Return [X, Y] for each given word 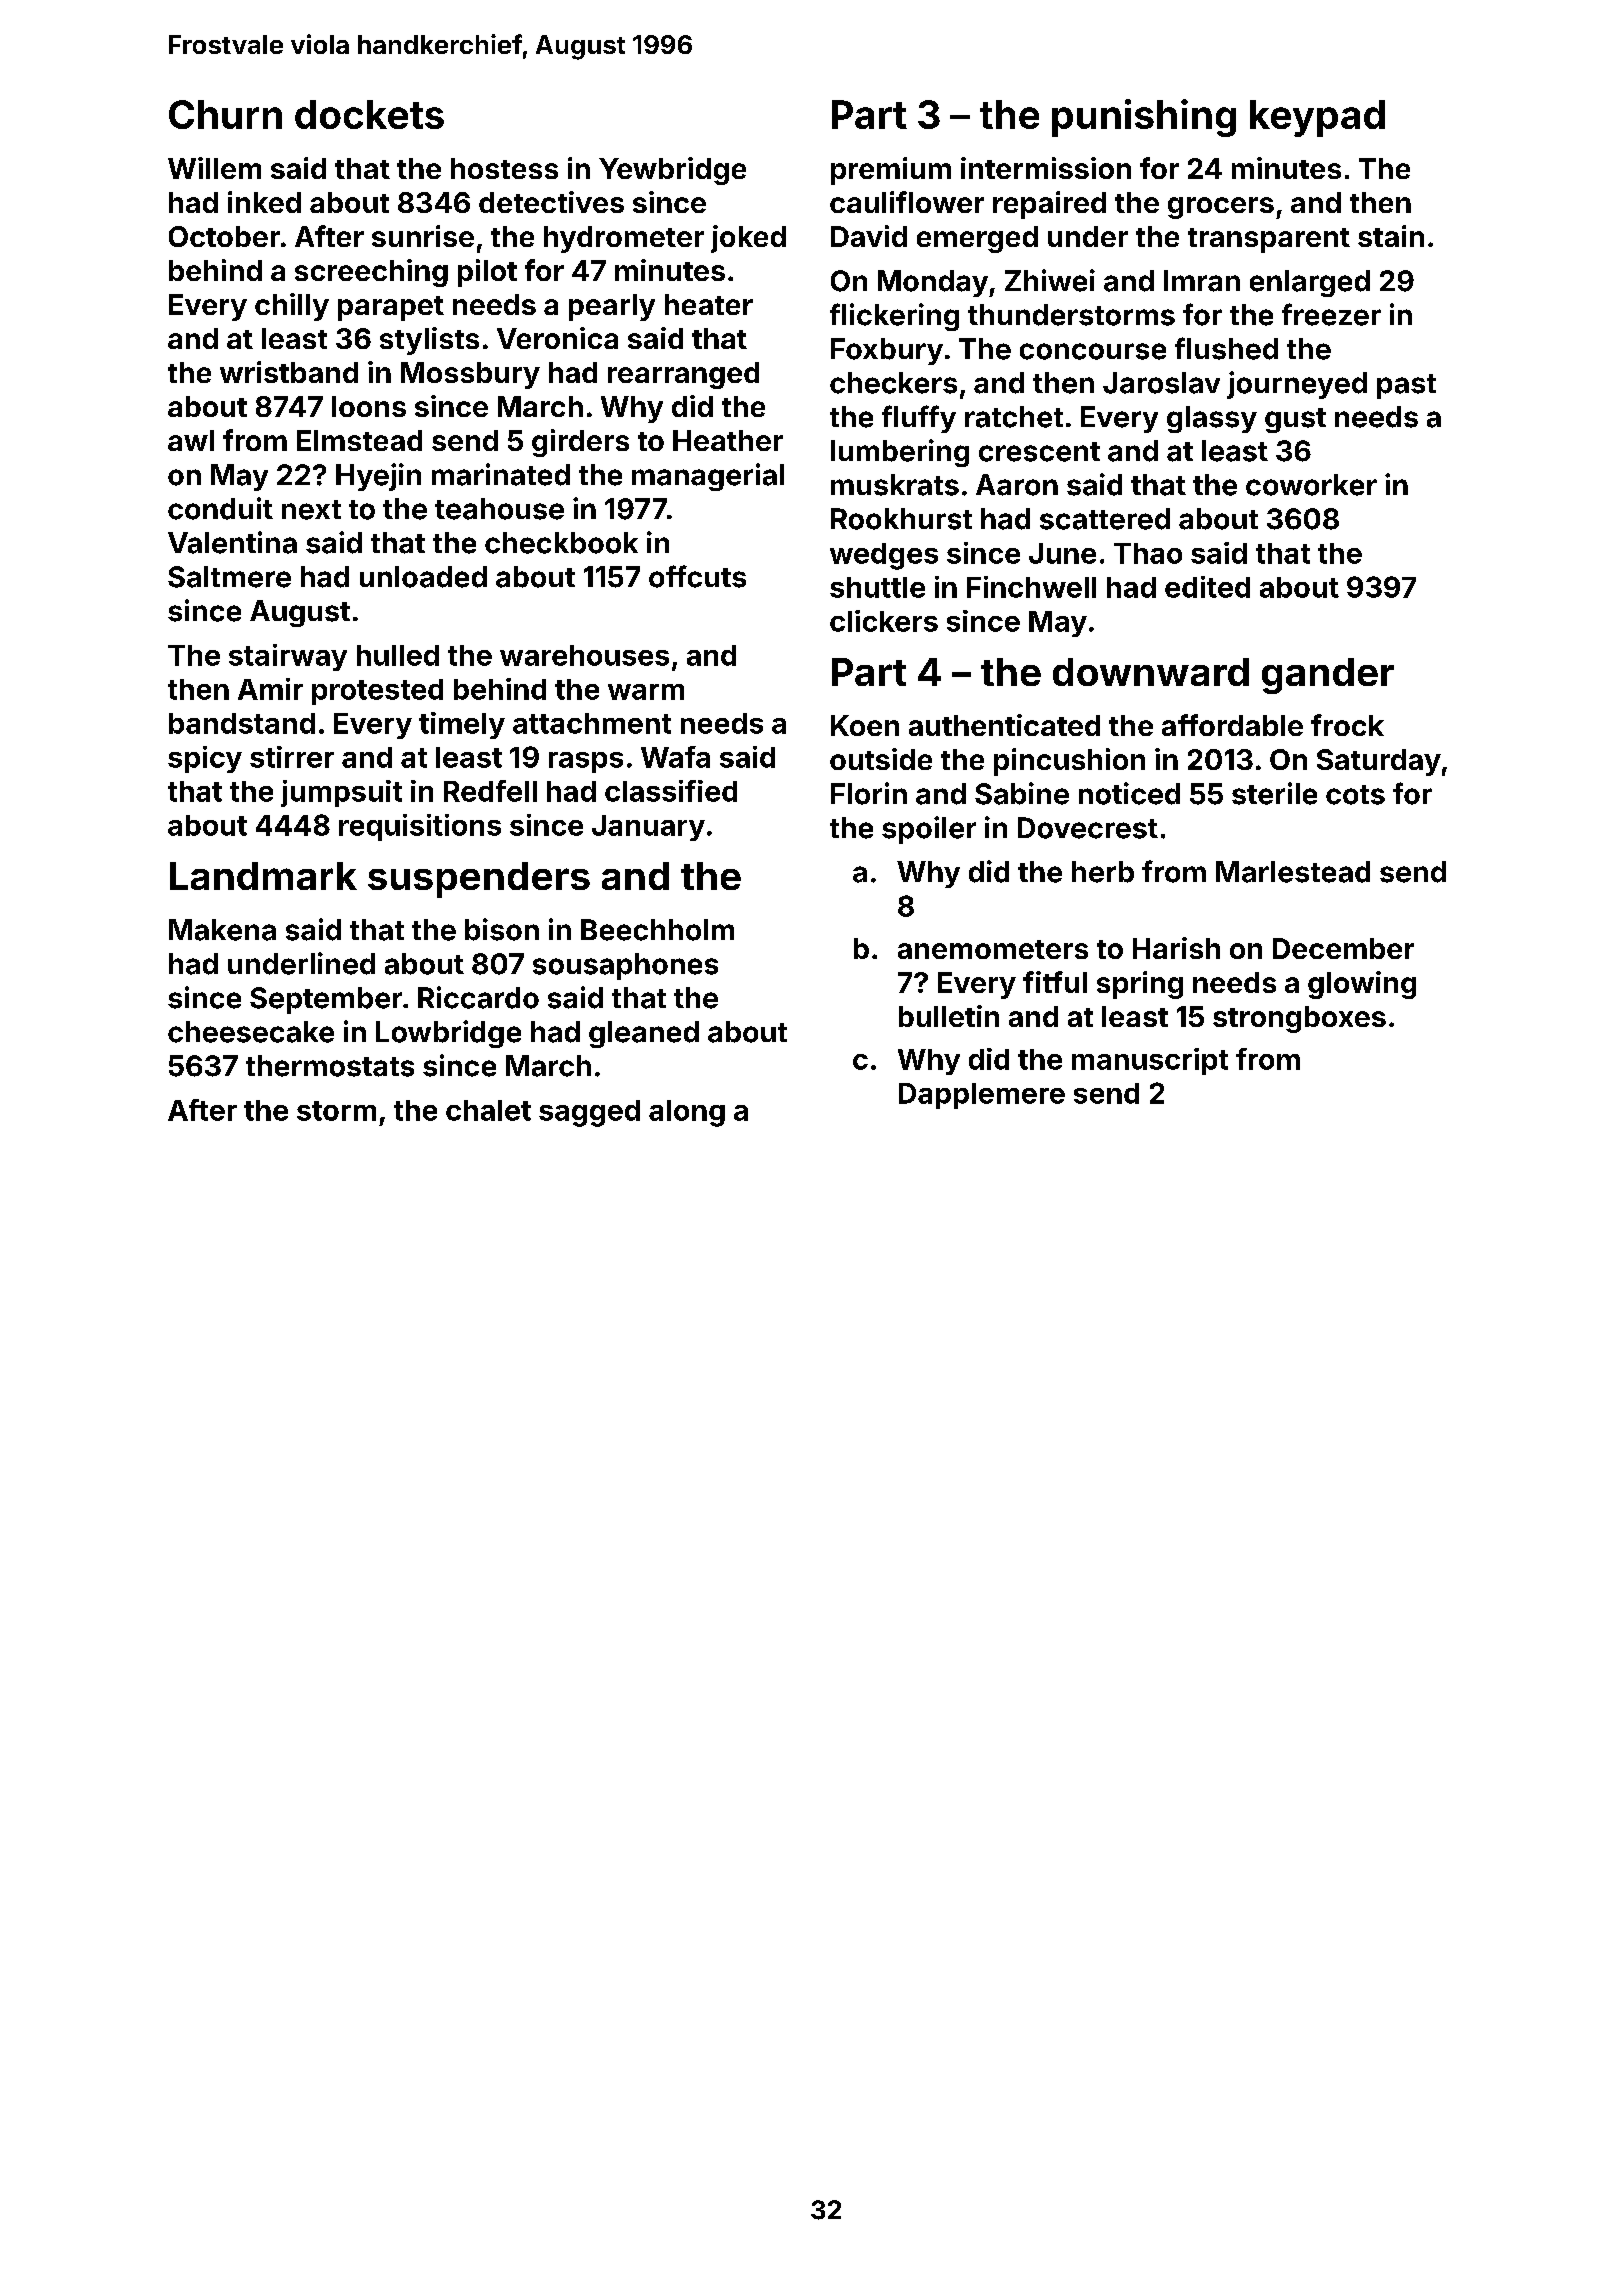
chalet [488, 1110]
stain [1391, 236]
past [1406, 386]
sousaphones [625, 966]
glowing [1362, 985]
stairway [288, 657]
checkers [893, 383]
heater [709, 304]
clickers [884, 621]
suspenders [479, 880]
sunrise [423, 236]
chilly [292, 307]
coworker [1311, 485]
